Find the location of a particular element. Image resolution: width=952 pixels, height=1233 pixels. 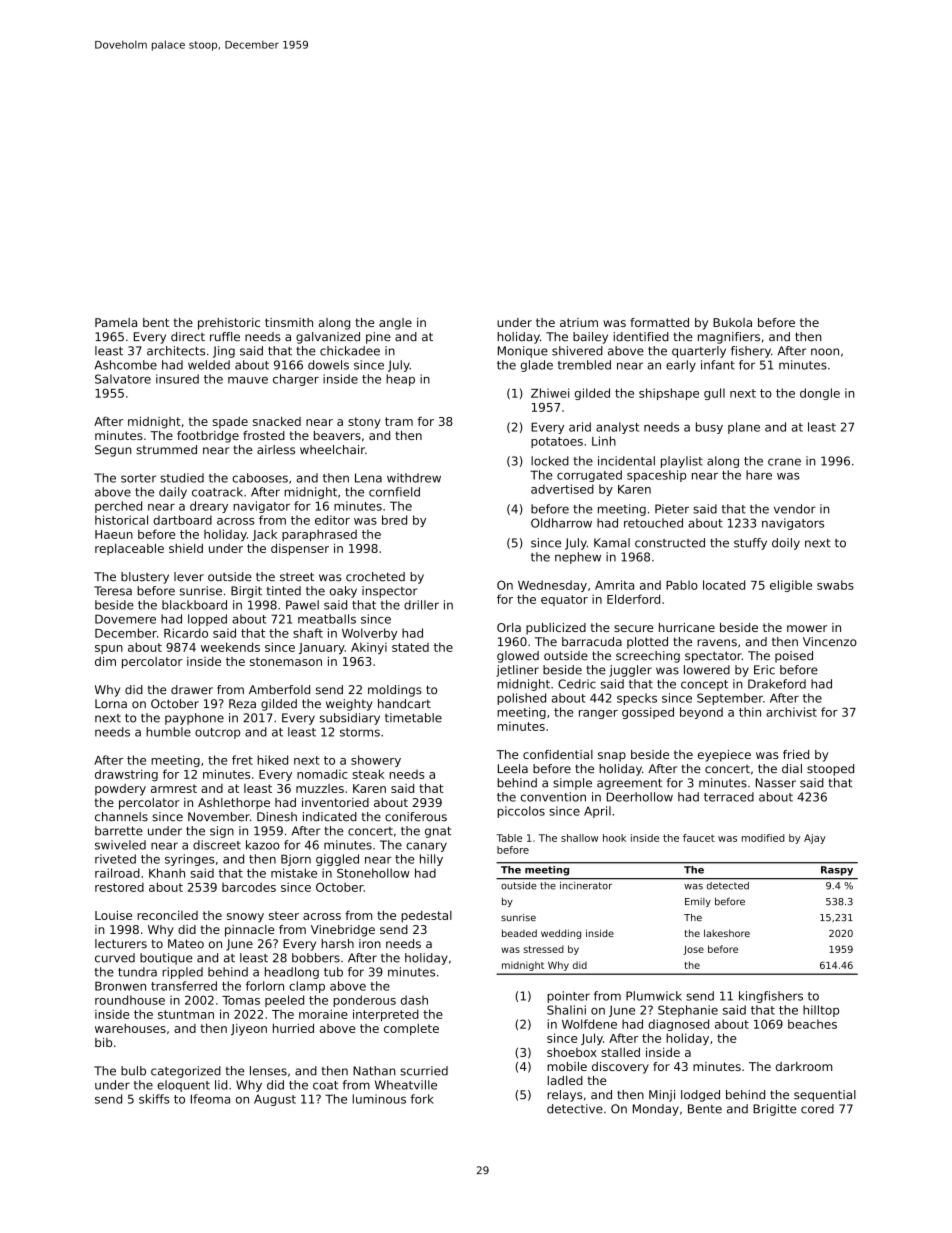

humble is located at coordinates (168, 732).
